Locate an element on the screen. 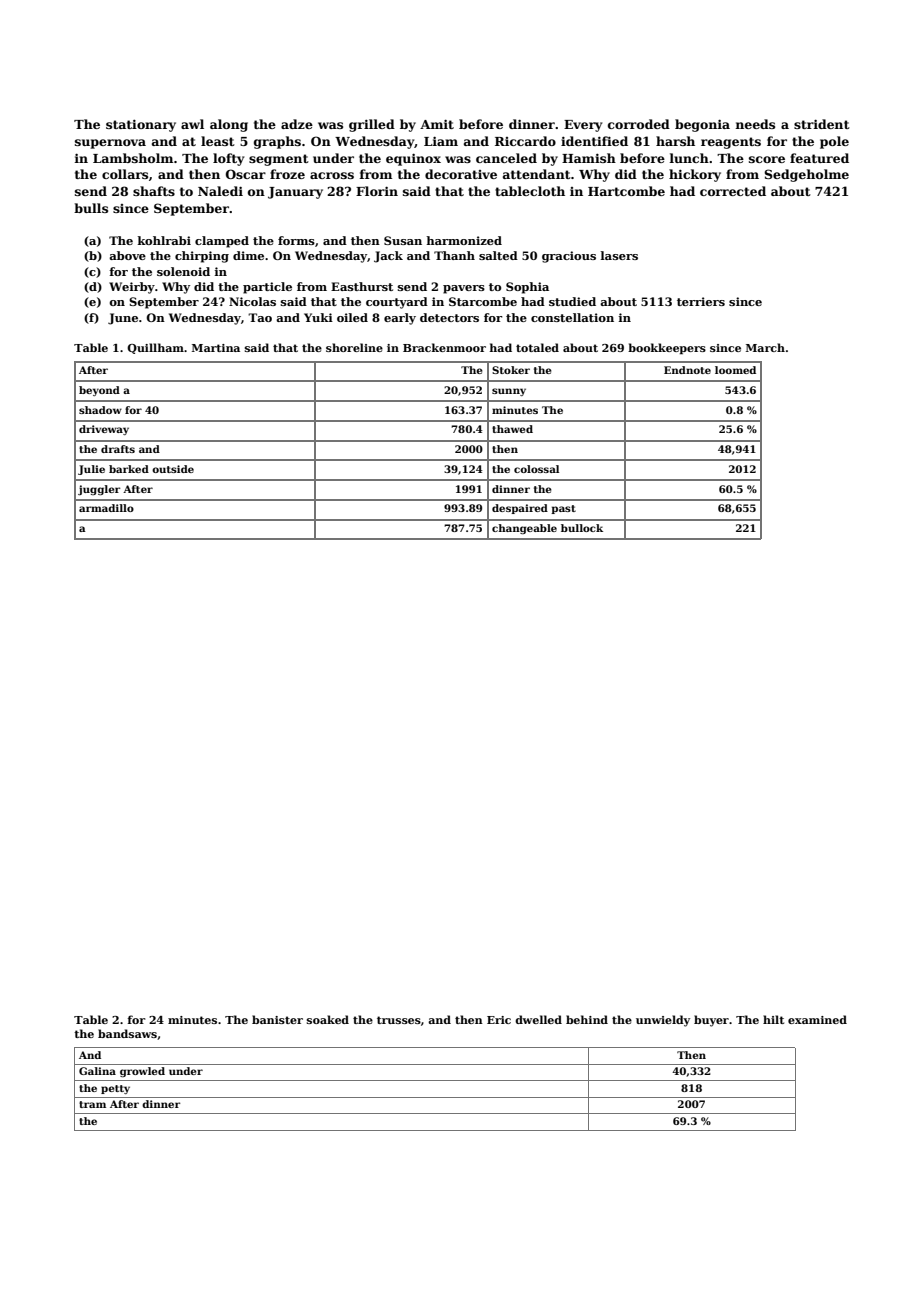 The height and width of the screenshot is (1308, 924). buyer is located at coordinates (711, 1021).
